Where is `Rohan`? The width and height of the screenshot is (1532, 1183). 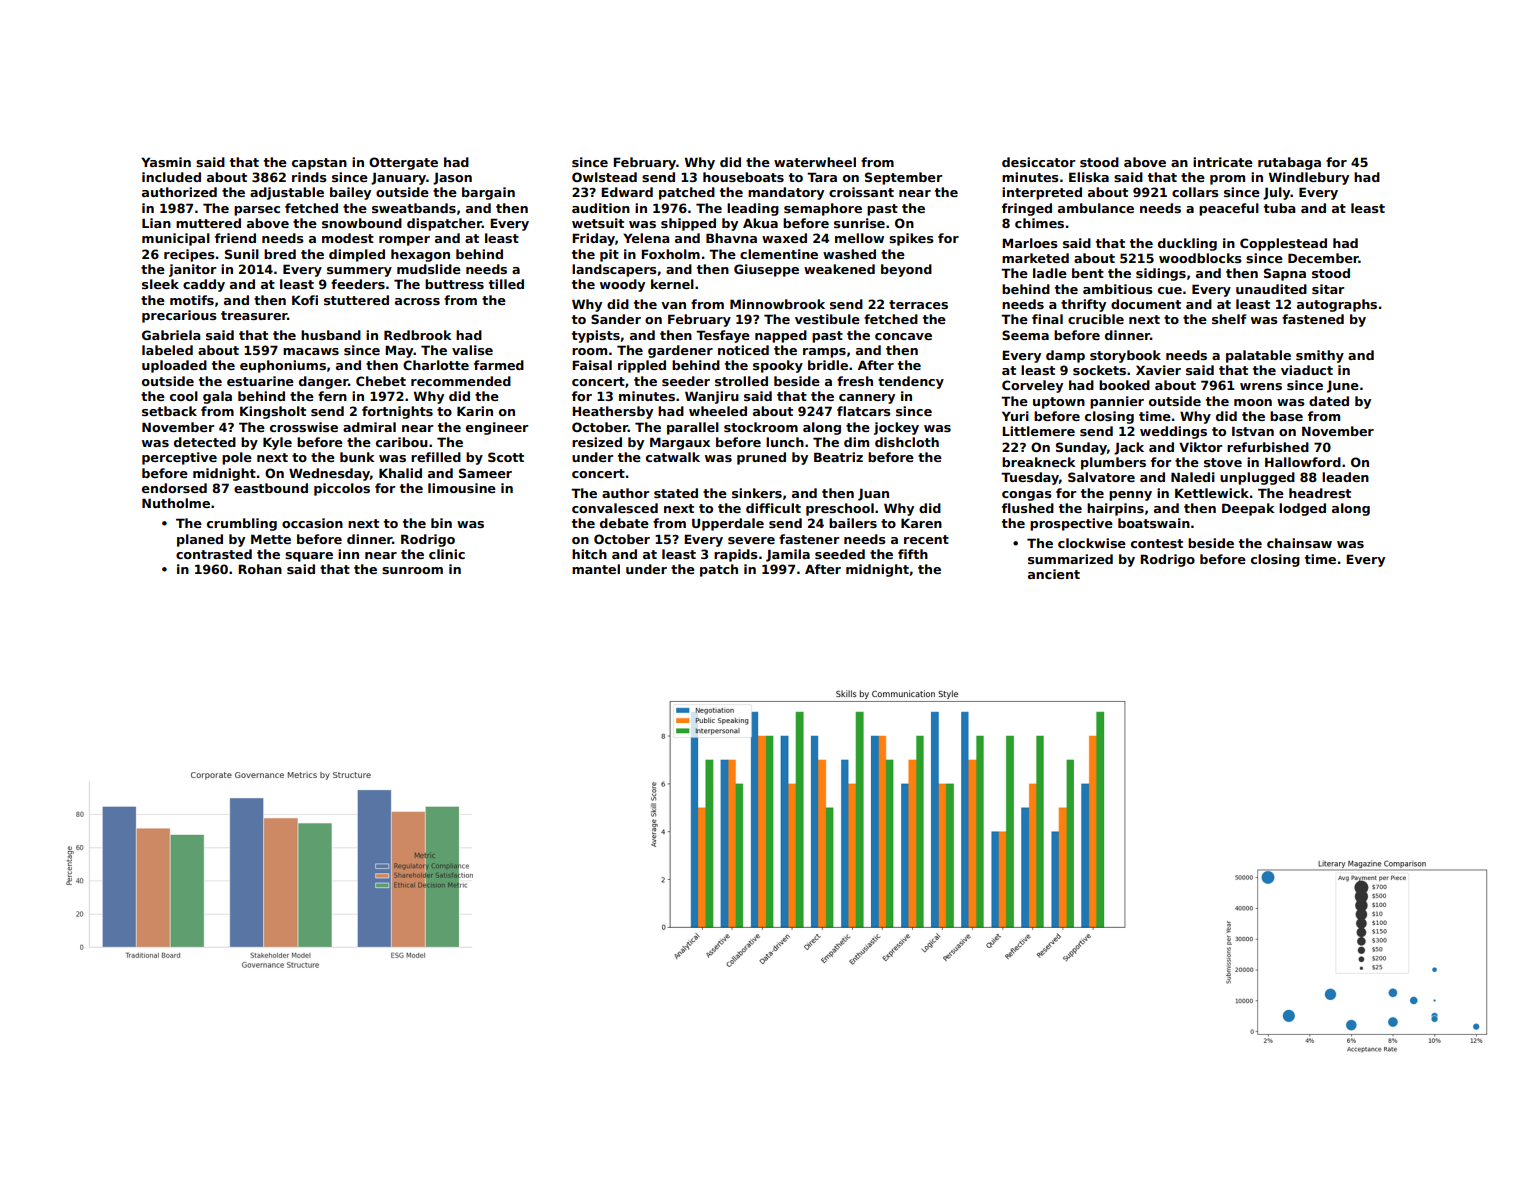
Rohan is located at coordinates (260, 569).
